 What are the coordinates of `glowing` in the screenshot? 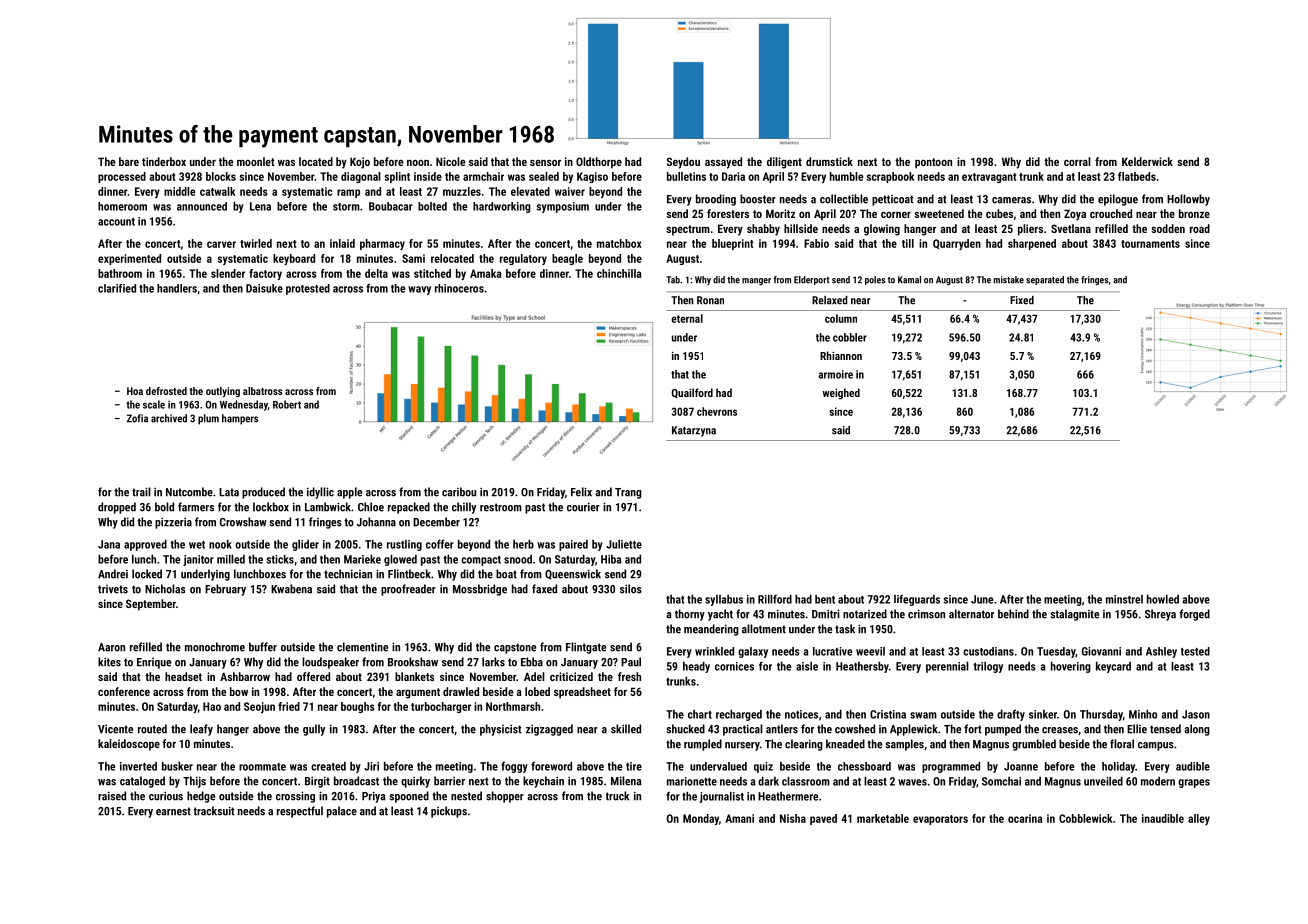 It's located at (882, 230).
